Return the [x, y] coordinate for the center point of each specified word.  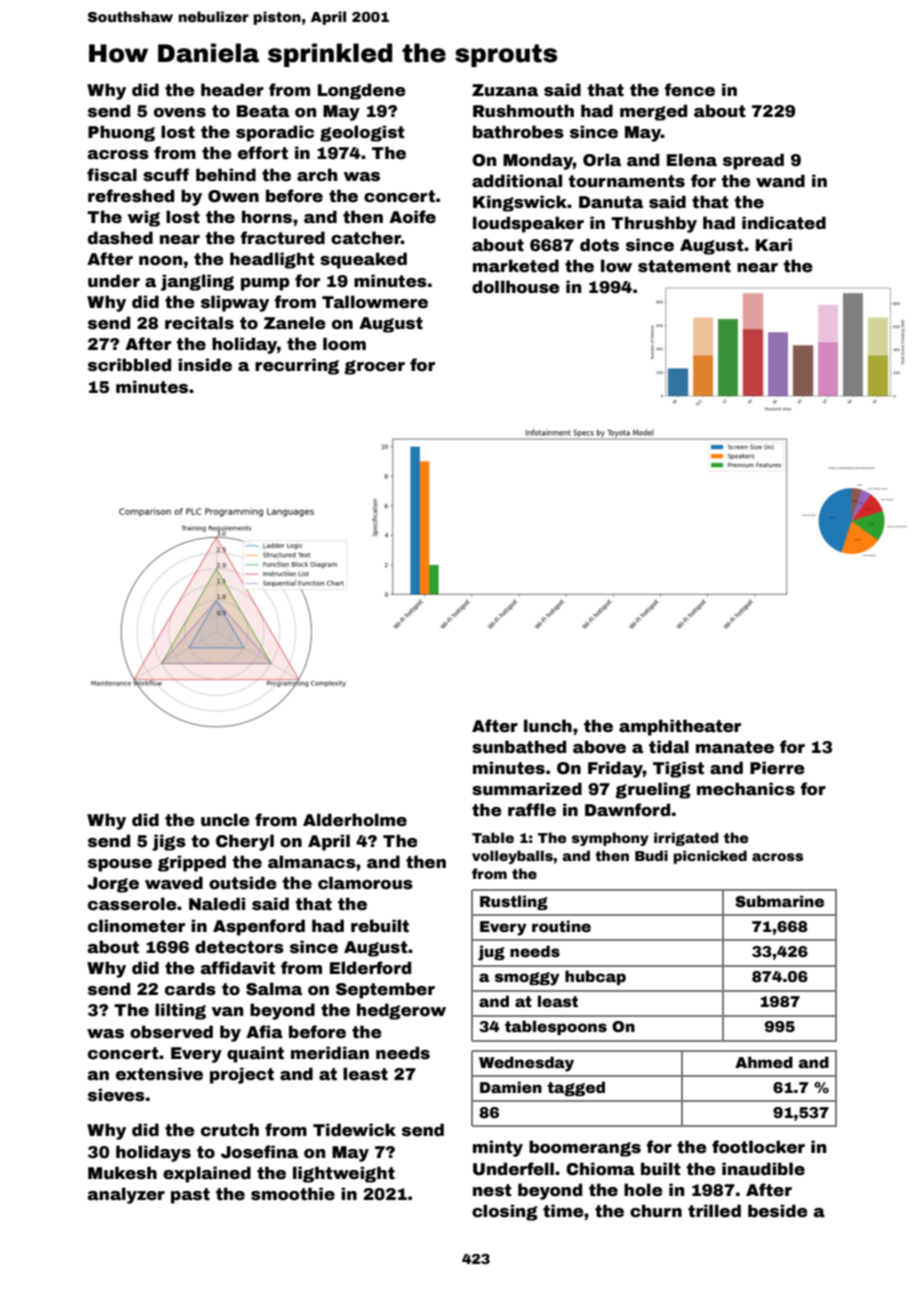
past [190, 1196]
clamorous [365, 883]
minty [498, 1148]
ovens [180, 113]
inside [205, 365]
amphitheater [680, 727]
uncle [225, 820]
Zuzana [505, 90]
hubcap [595, 977]
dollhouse [516, 287]
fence [689, 90]
